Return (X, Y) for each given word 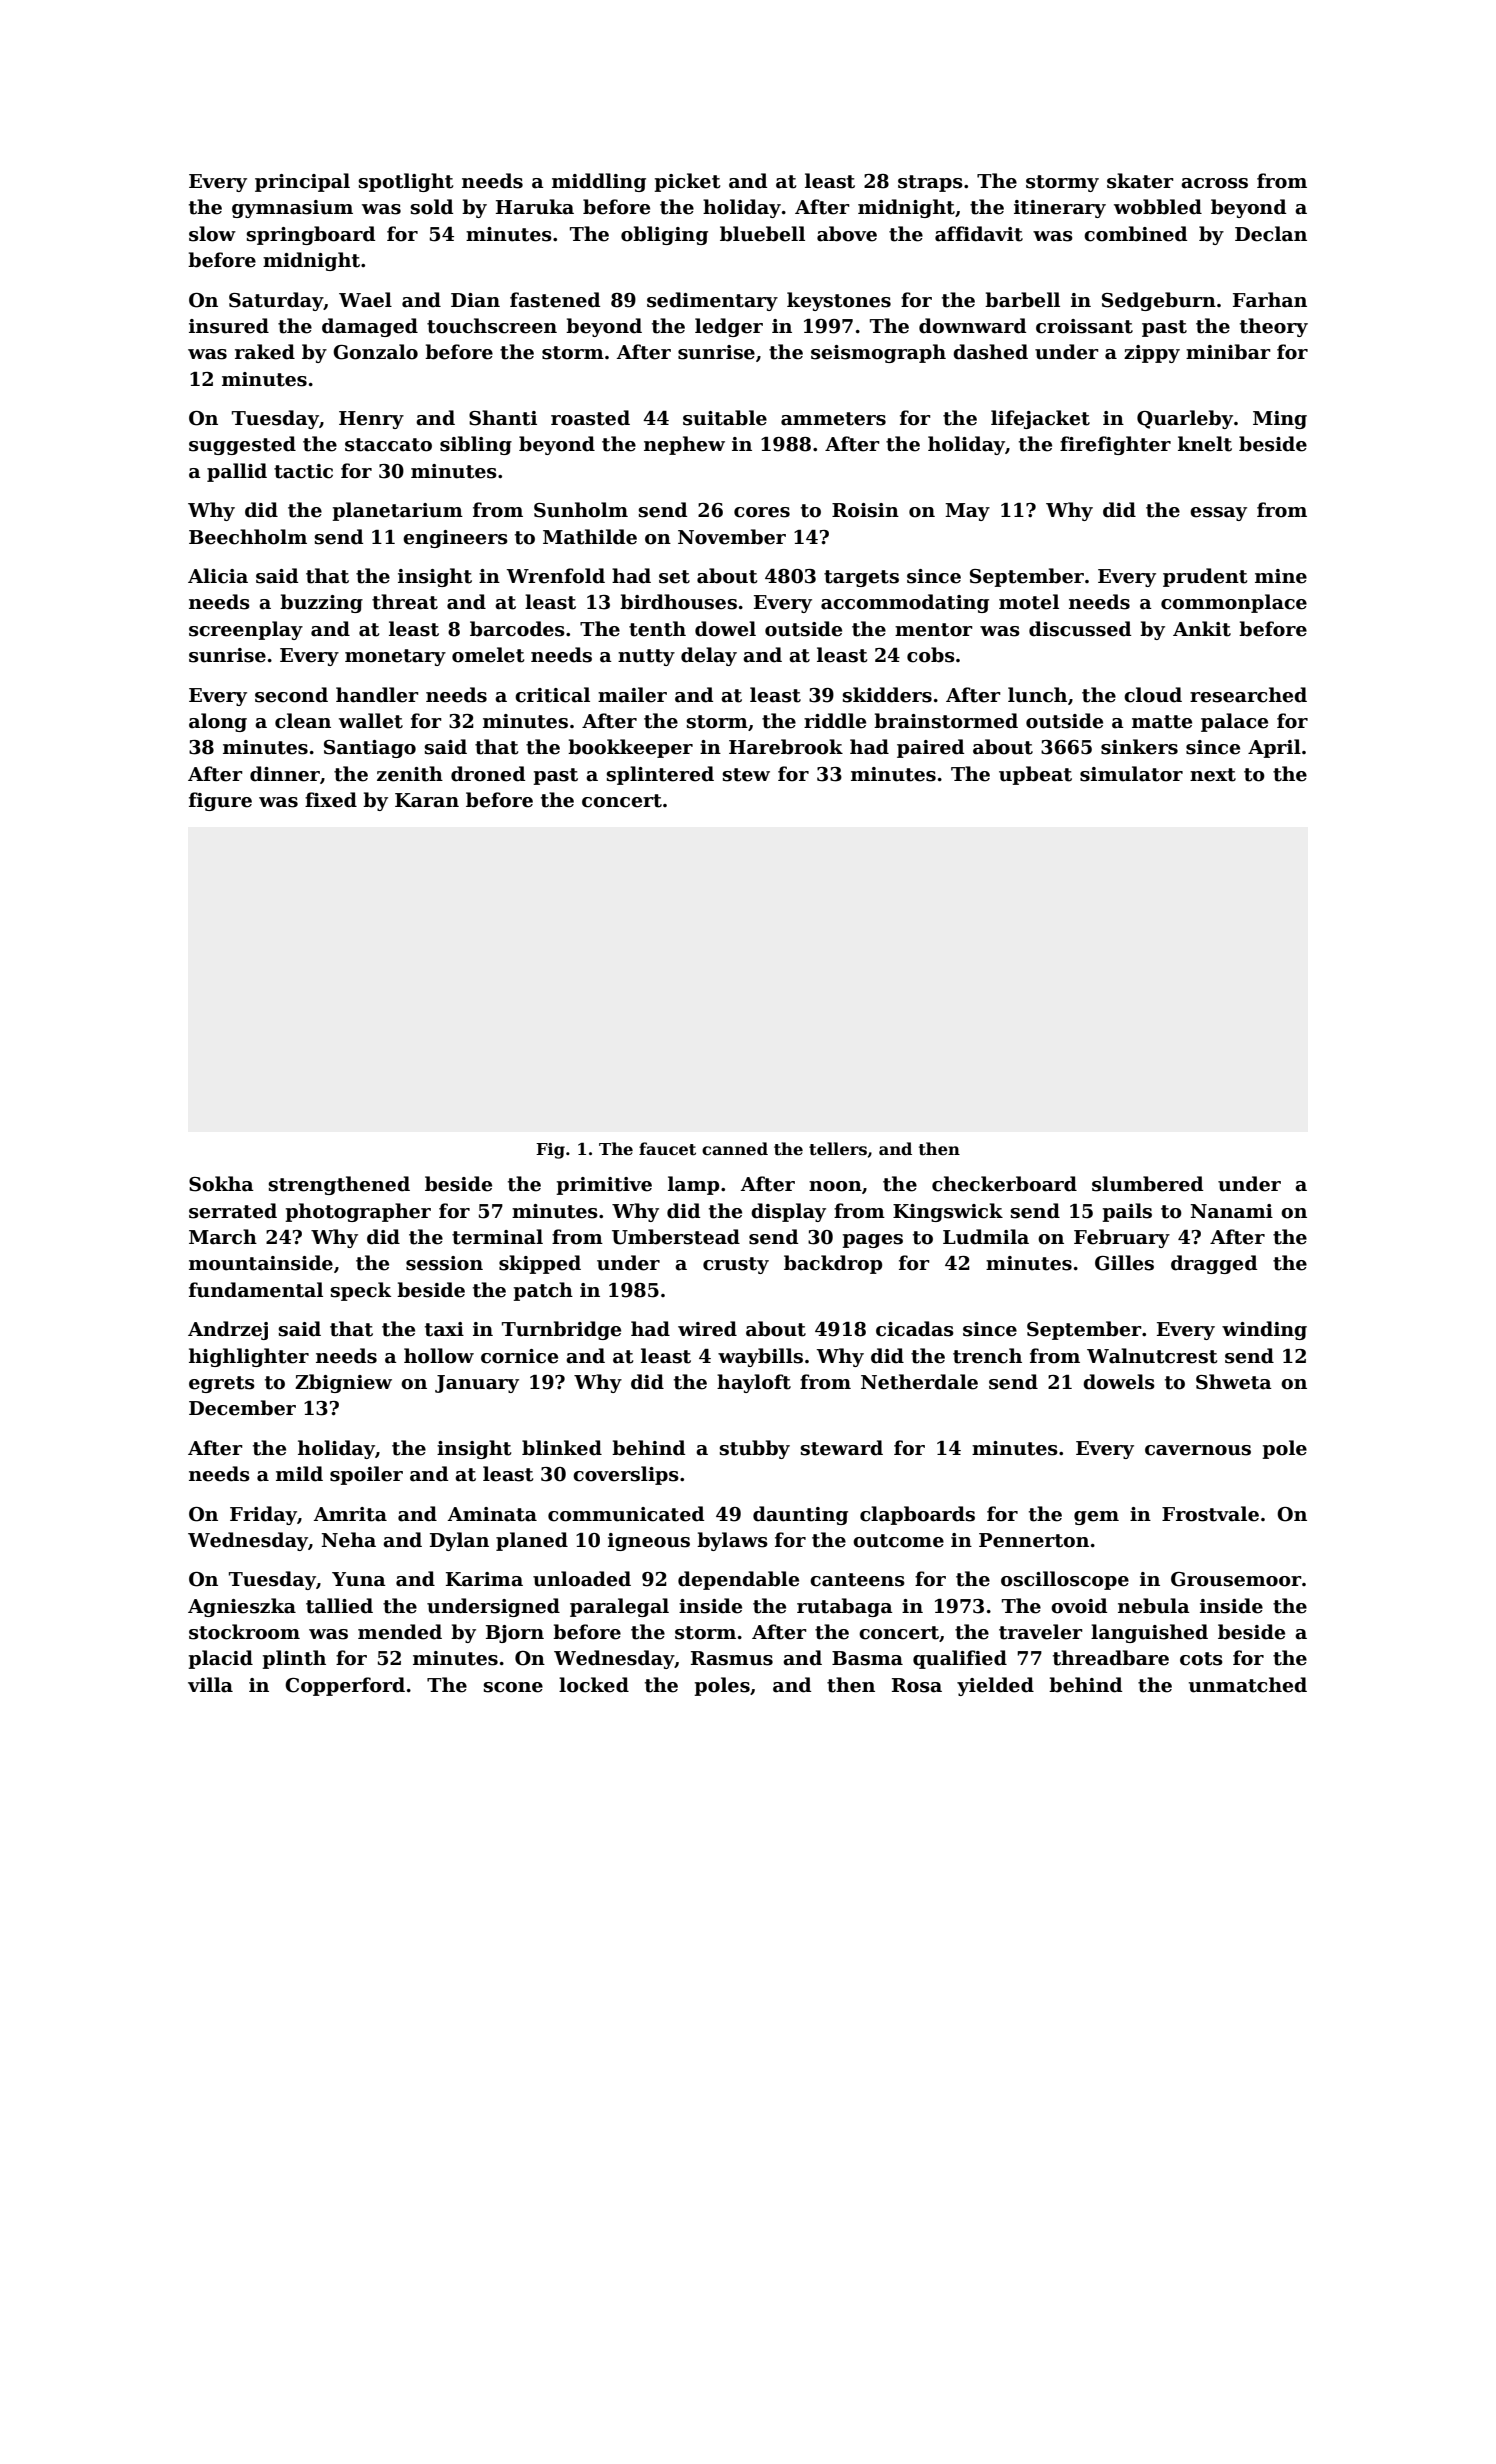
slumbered (1147, 1184)
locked (594, 1685)
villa (210, 1685)
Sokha (221, 1184)
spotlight (406, 182)
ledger (729, 327)
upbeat (1035, 775)
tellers (838, 1149)
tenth (657, 629)
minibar (1228, 352)
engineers (455, 539)
